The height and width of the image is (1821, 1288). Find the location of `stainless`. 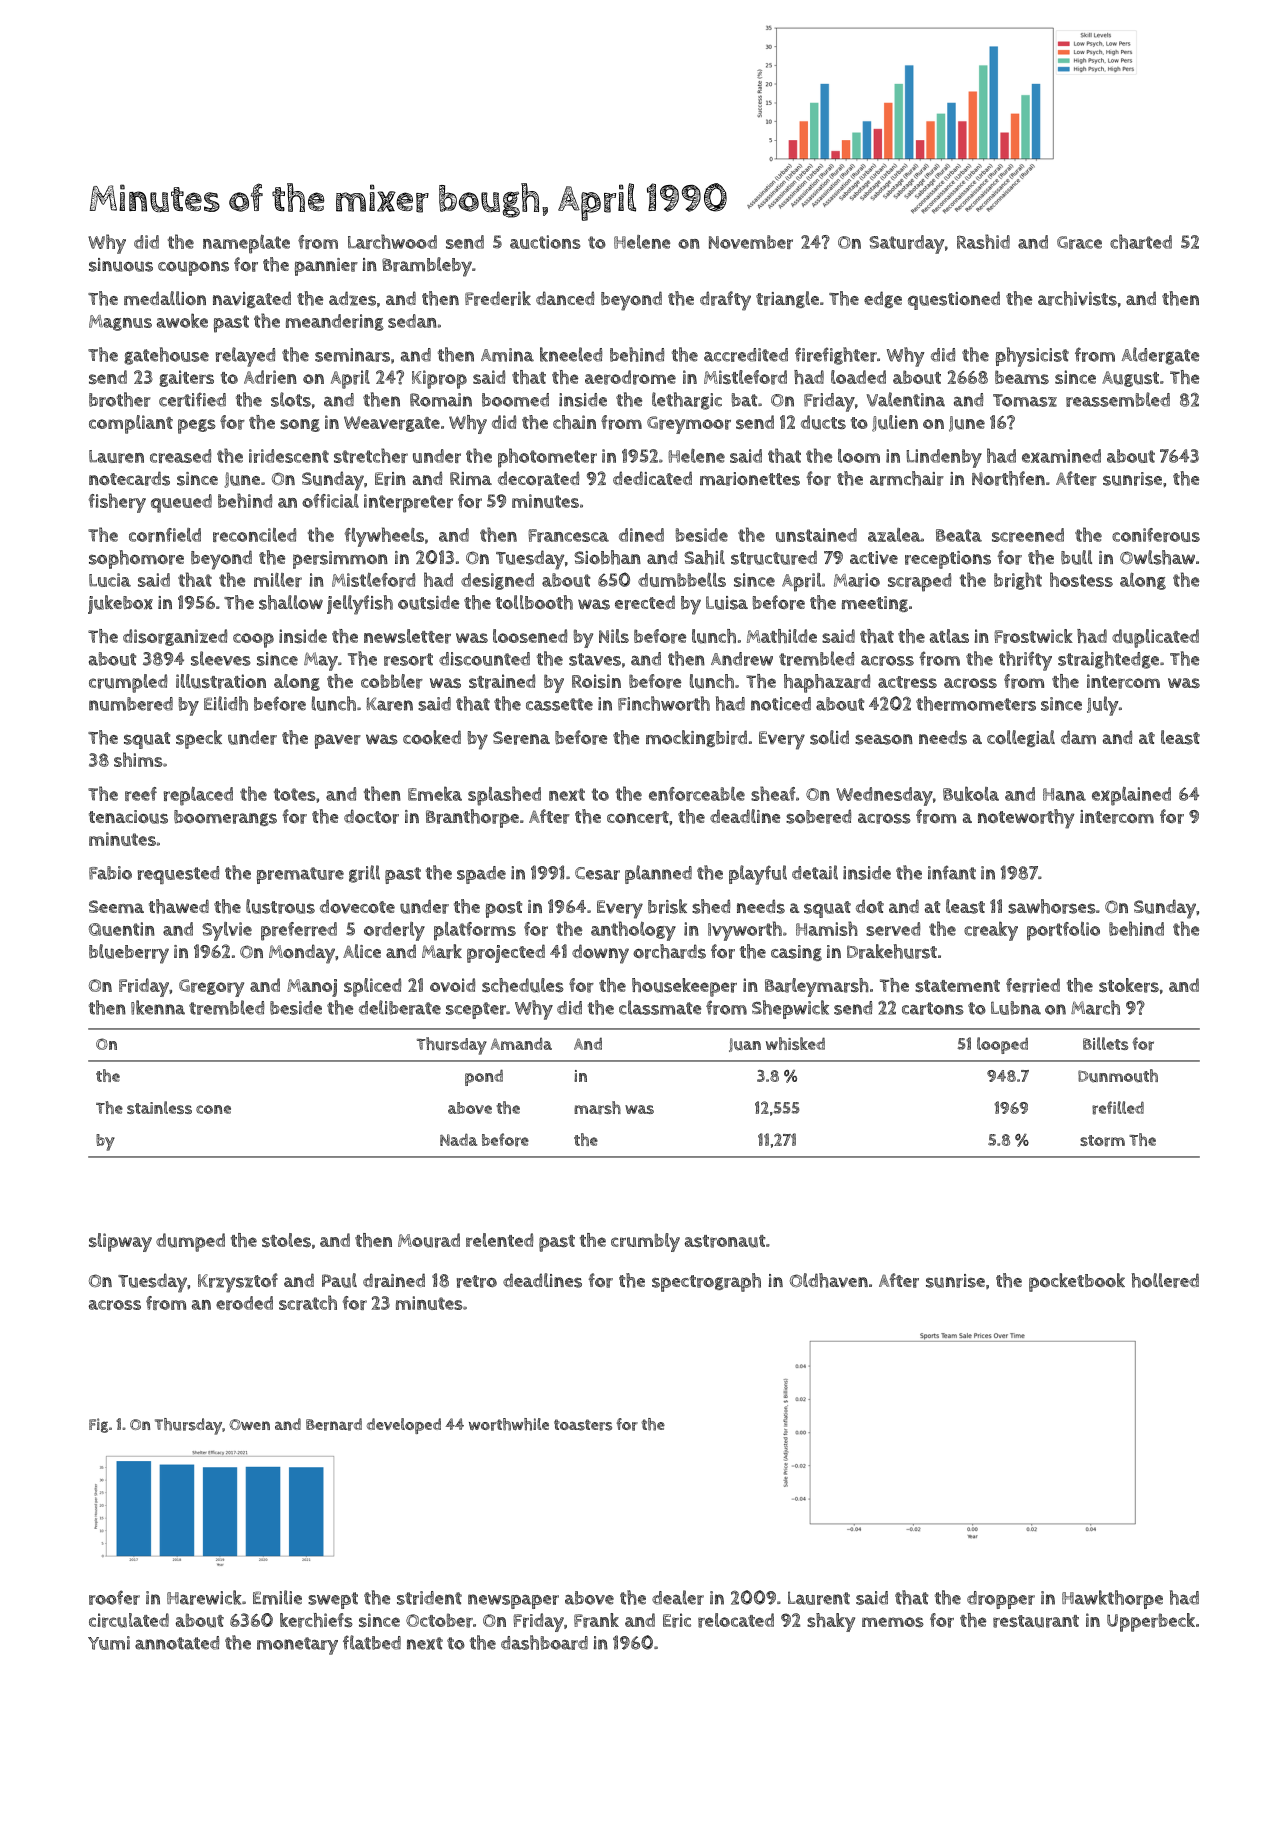

stainless is located at coordinates (159, 1107).
